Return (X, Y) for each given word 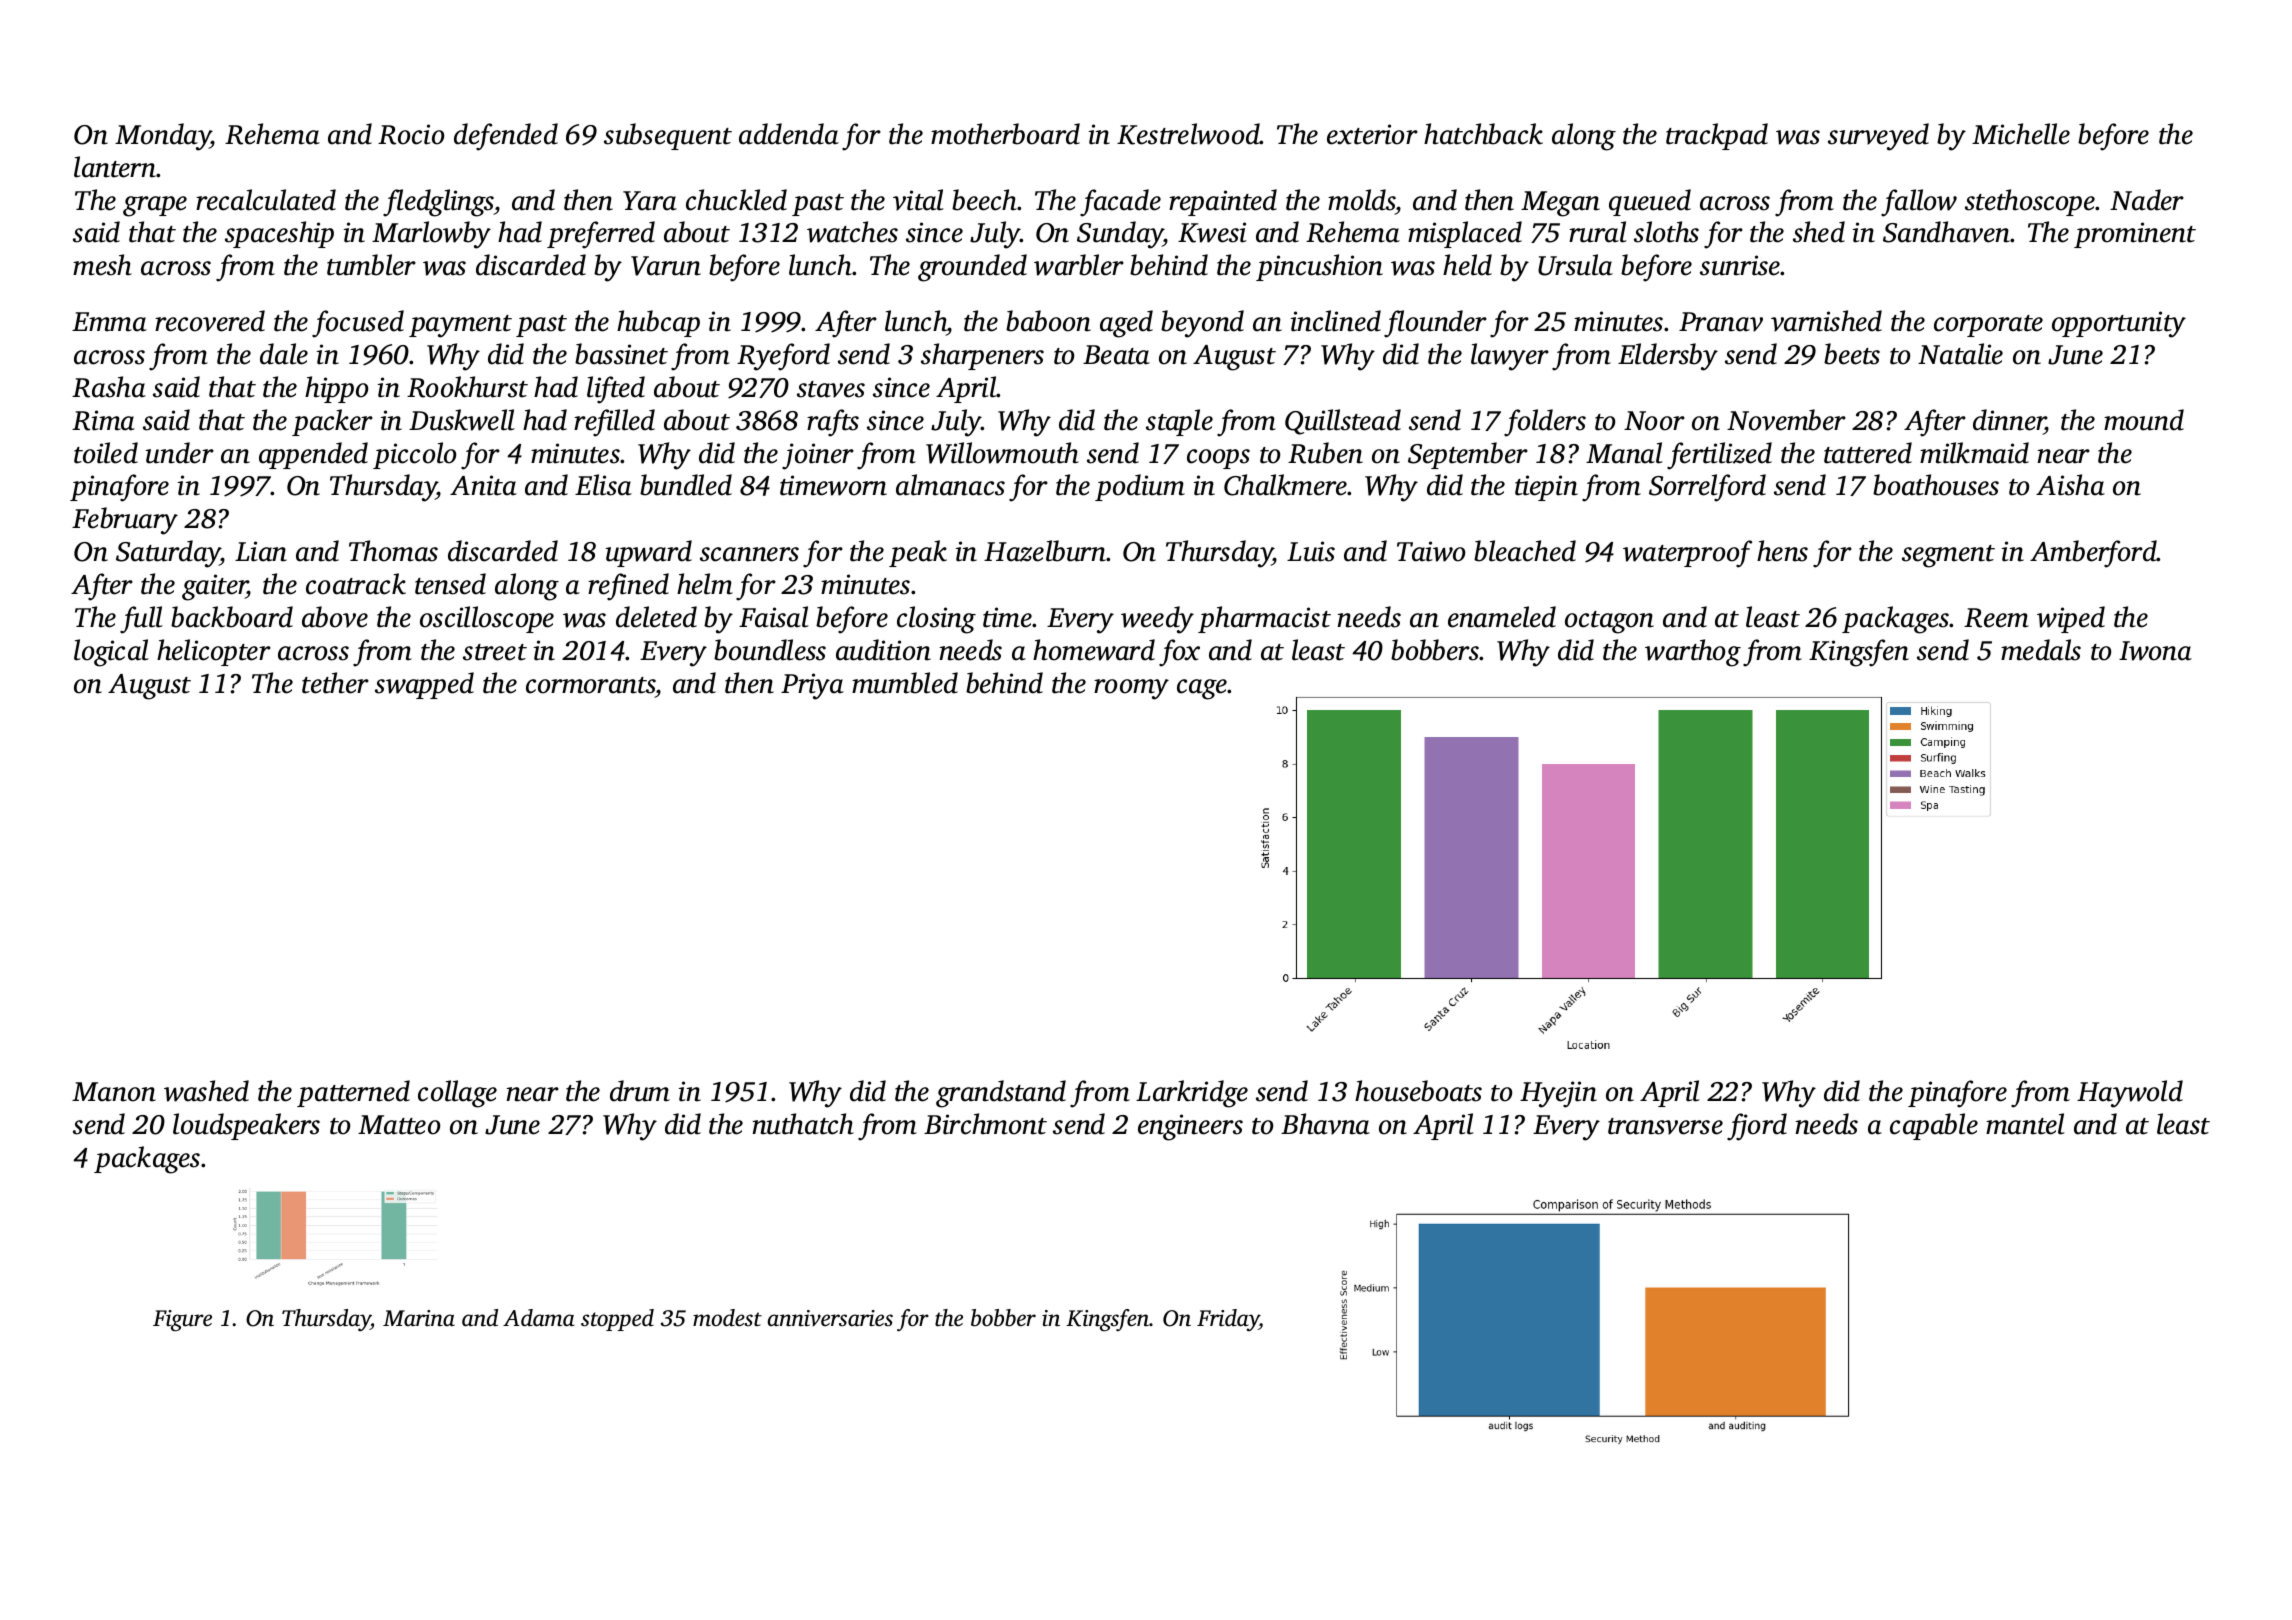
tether (335, 683)
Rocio (411, 134)
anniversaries (830, 1318)
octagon (1609, 622)
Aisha (2070, 485)
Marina (419, 1318)
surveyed (1878, 137)
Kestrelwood (1188, 134)
